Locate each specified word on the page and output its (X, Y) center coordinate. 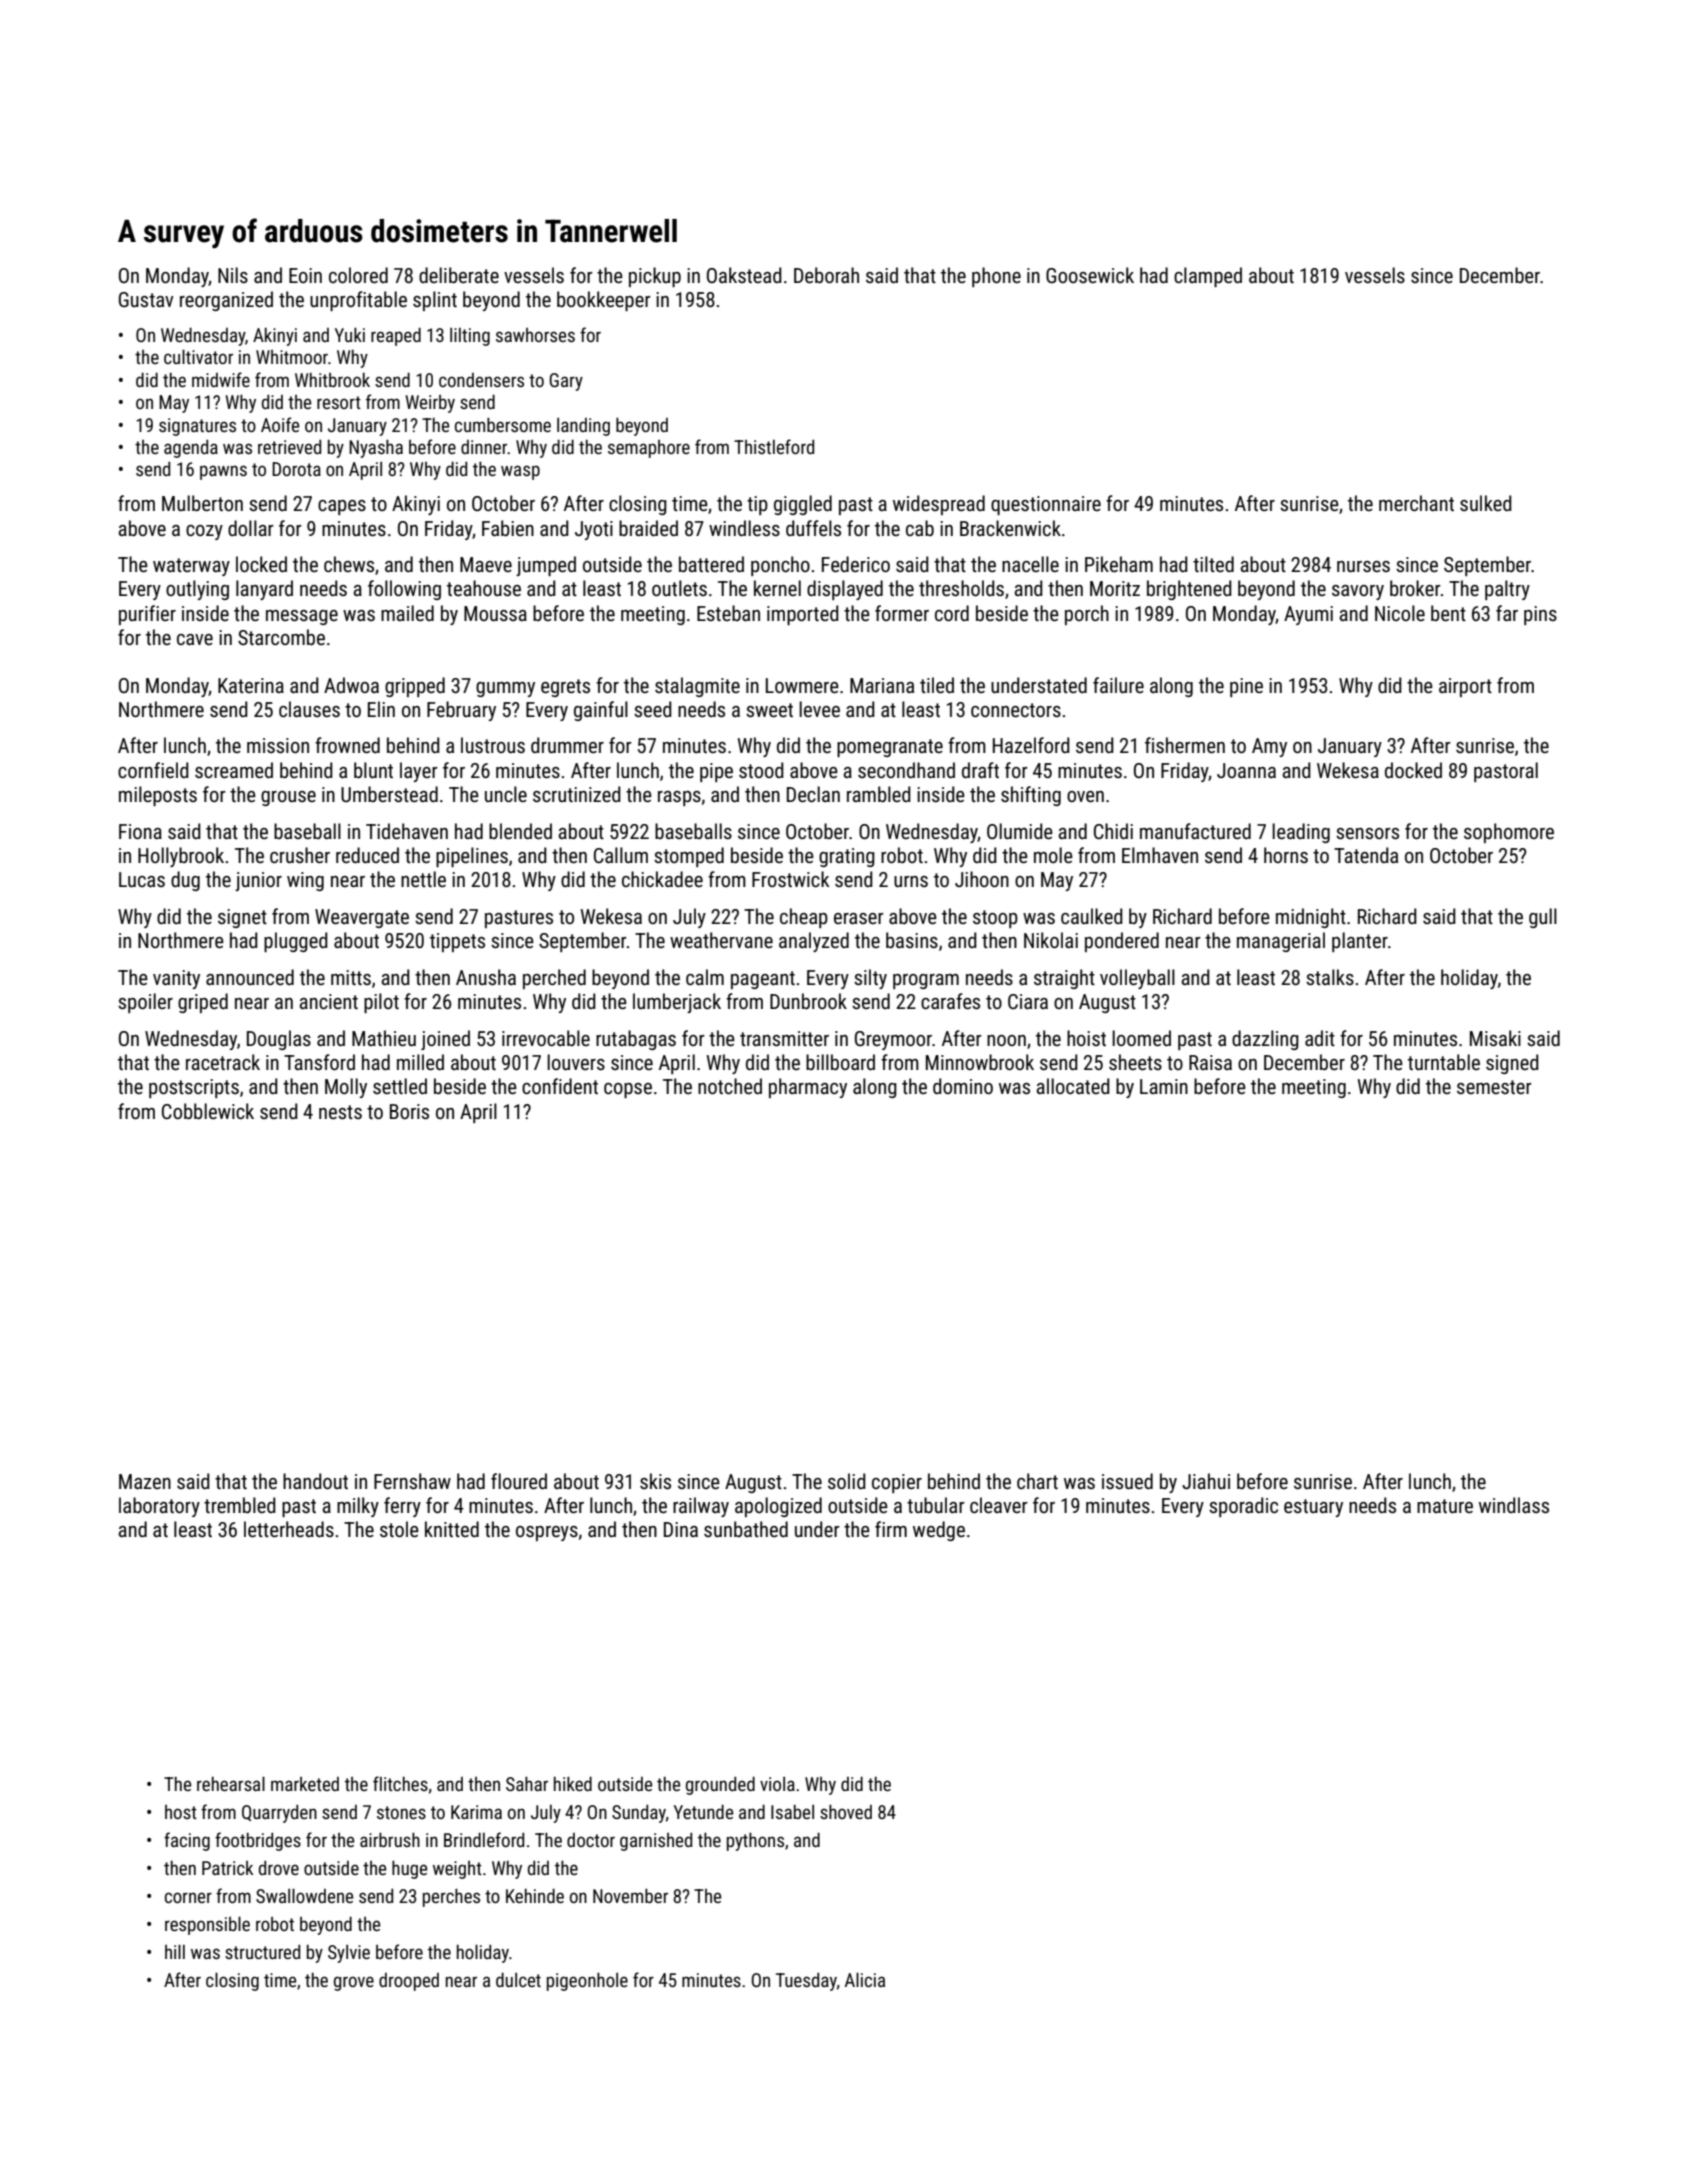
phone (996, 277)
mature (1445, 1506)
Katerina (251, 685)
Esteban (728, 613)
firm (891, 1529)
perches (451, 1897)
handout (315, 1481)
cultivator (198, 356)
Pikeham (1119, 564)
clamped (1208, 277)
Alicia (865, 1979)
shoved (846, 1811)
